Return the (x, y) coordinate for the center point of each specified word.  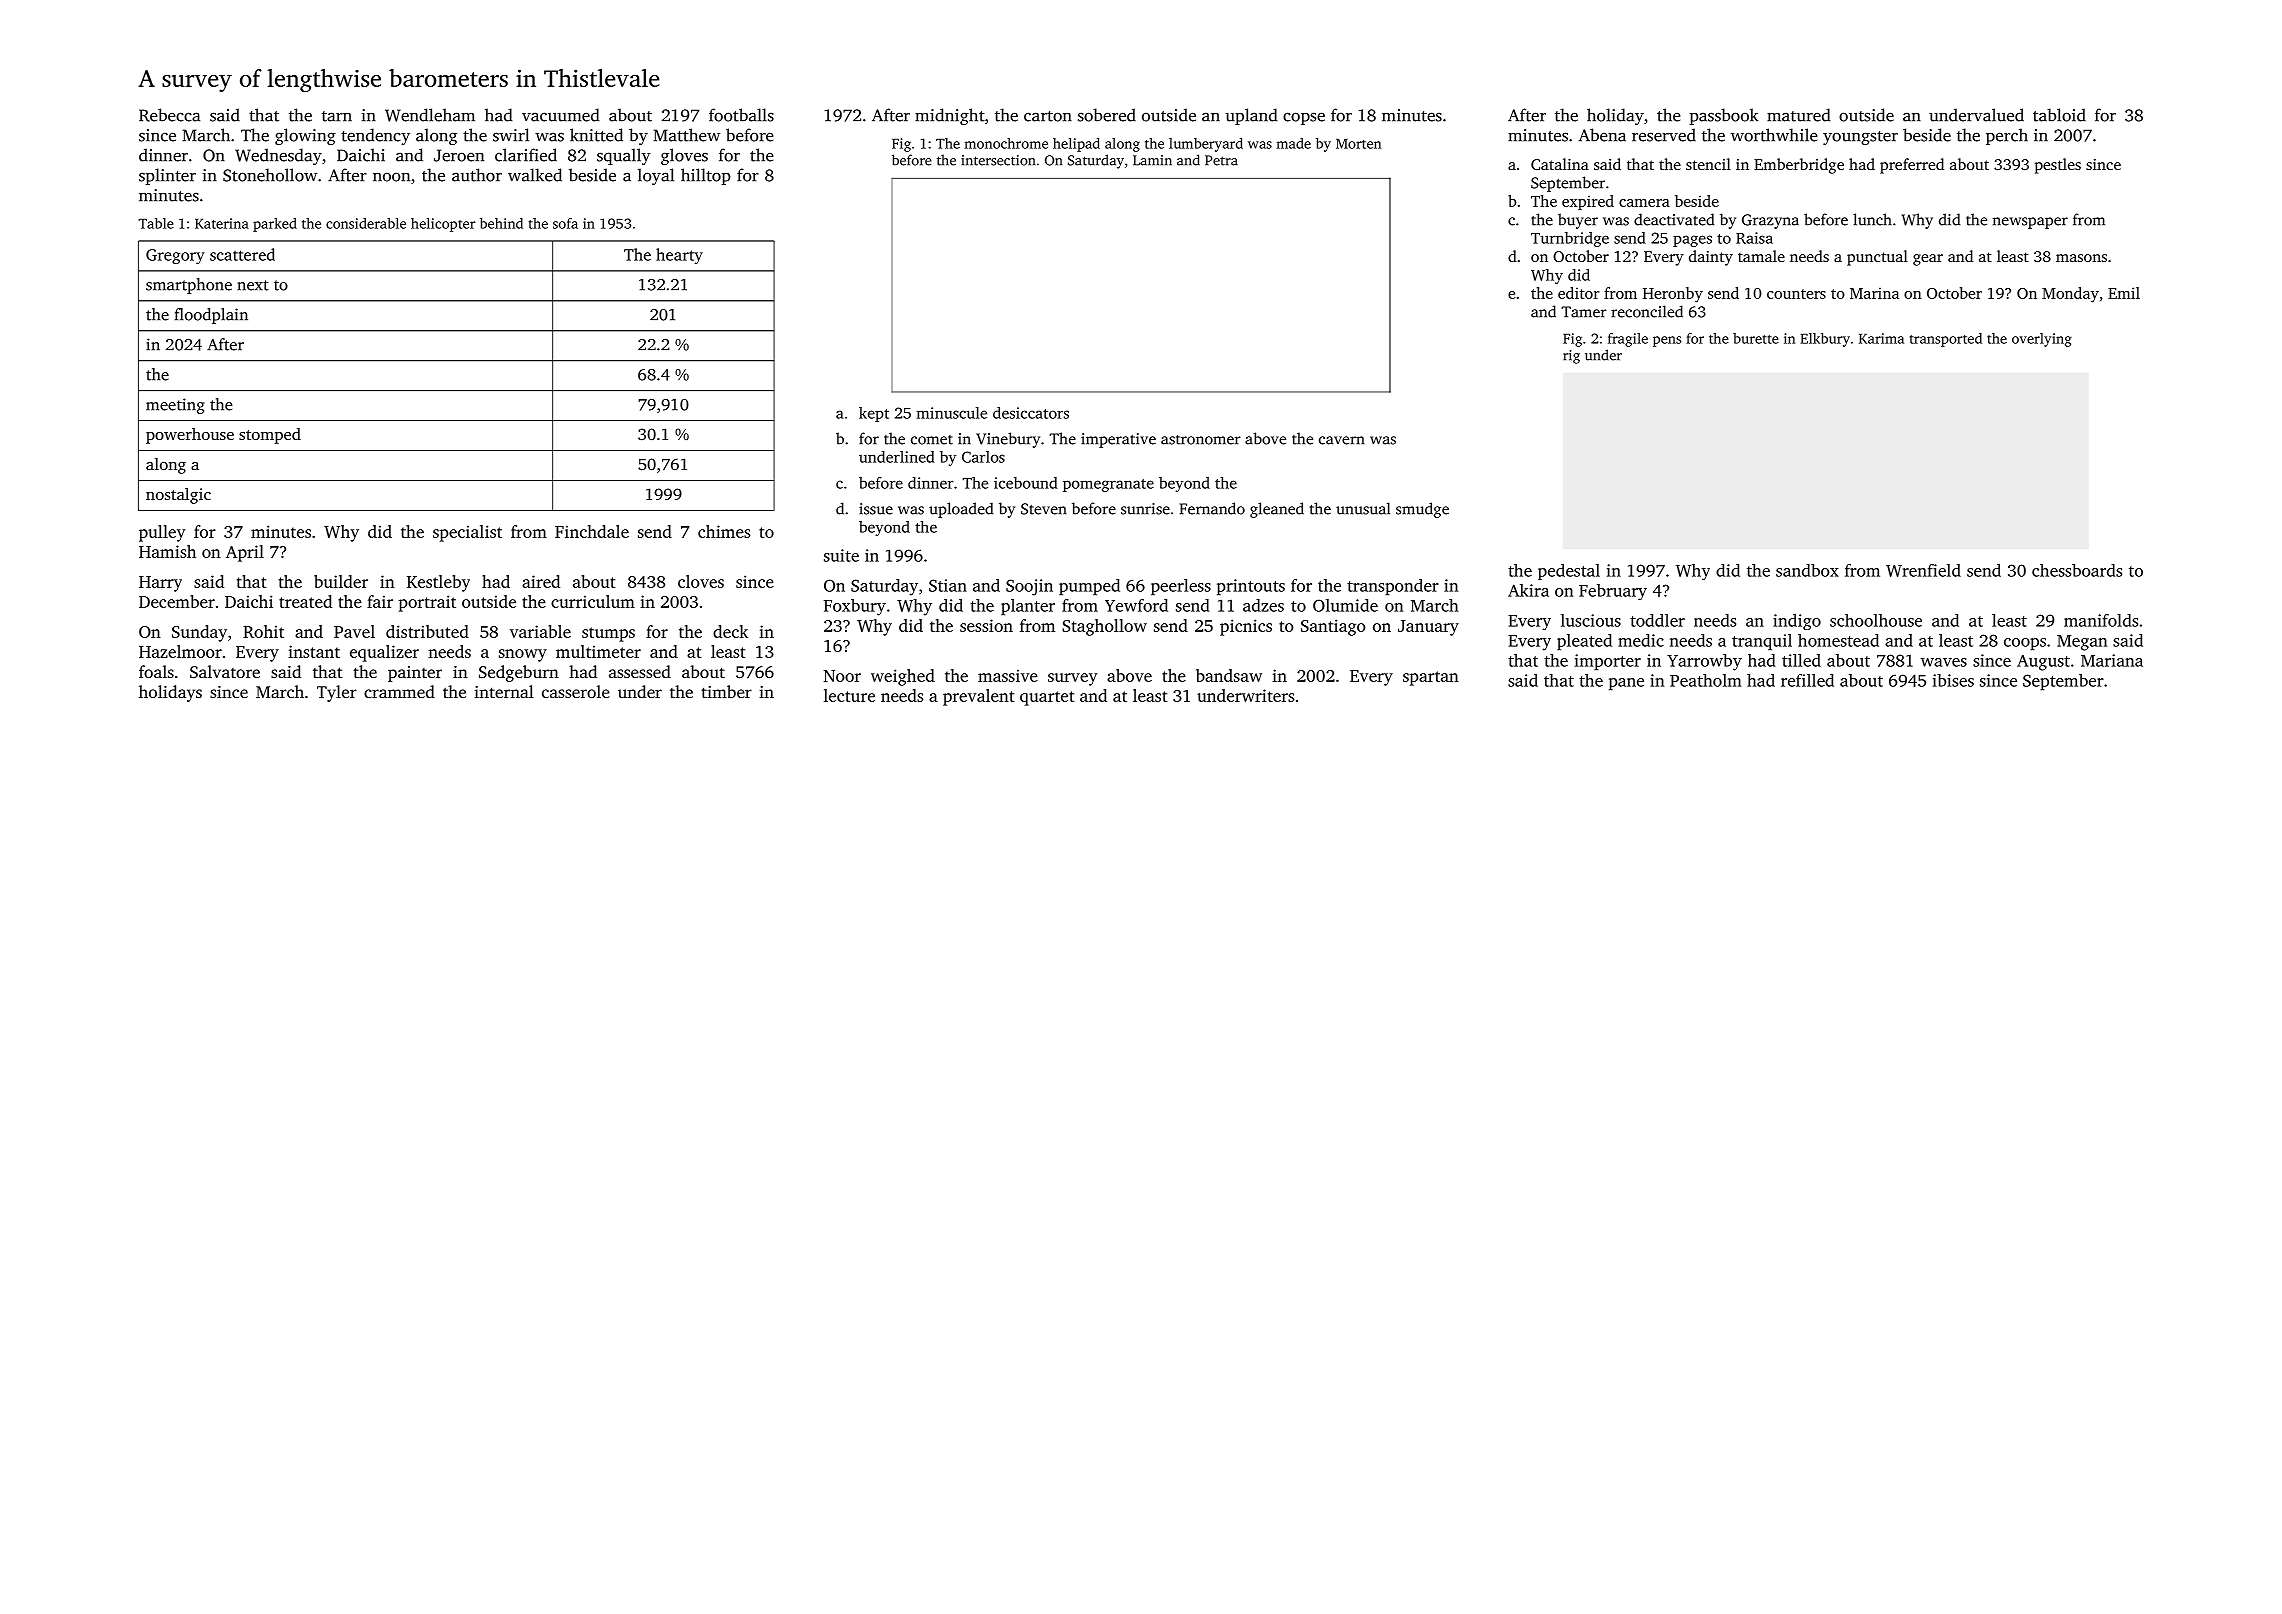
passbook (1723, 116)
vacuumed (560, 115)
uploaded (961, 510)
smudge (1422, 510)
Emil (2124, 293)
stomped (270, 436)
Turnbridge (1570, 239)
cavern (1342, 440)
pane (1626, 684)
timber (726, 691)
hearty (679, 256)
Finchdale (592, 531)
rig (1571, 357)
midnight (950, 116)
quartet (1047, 698)
